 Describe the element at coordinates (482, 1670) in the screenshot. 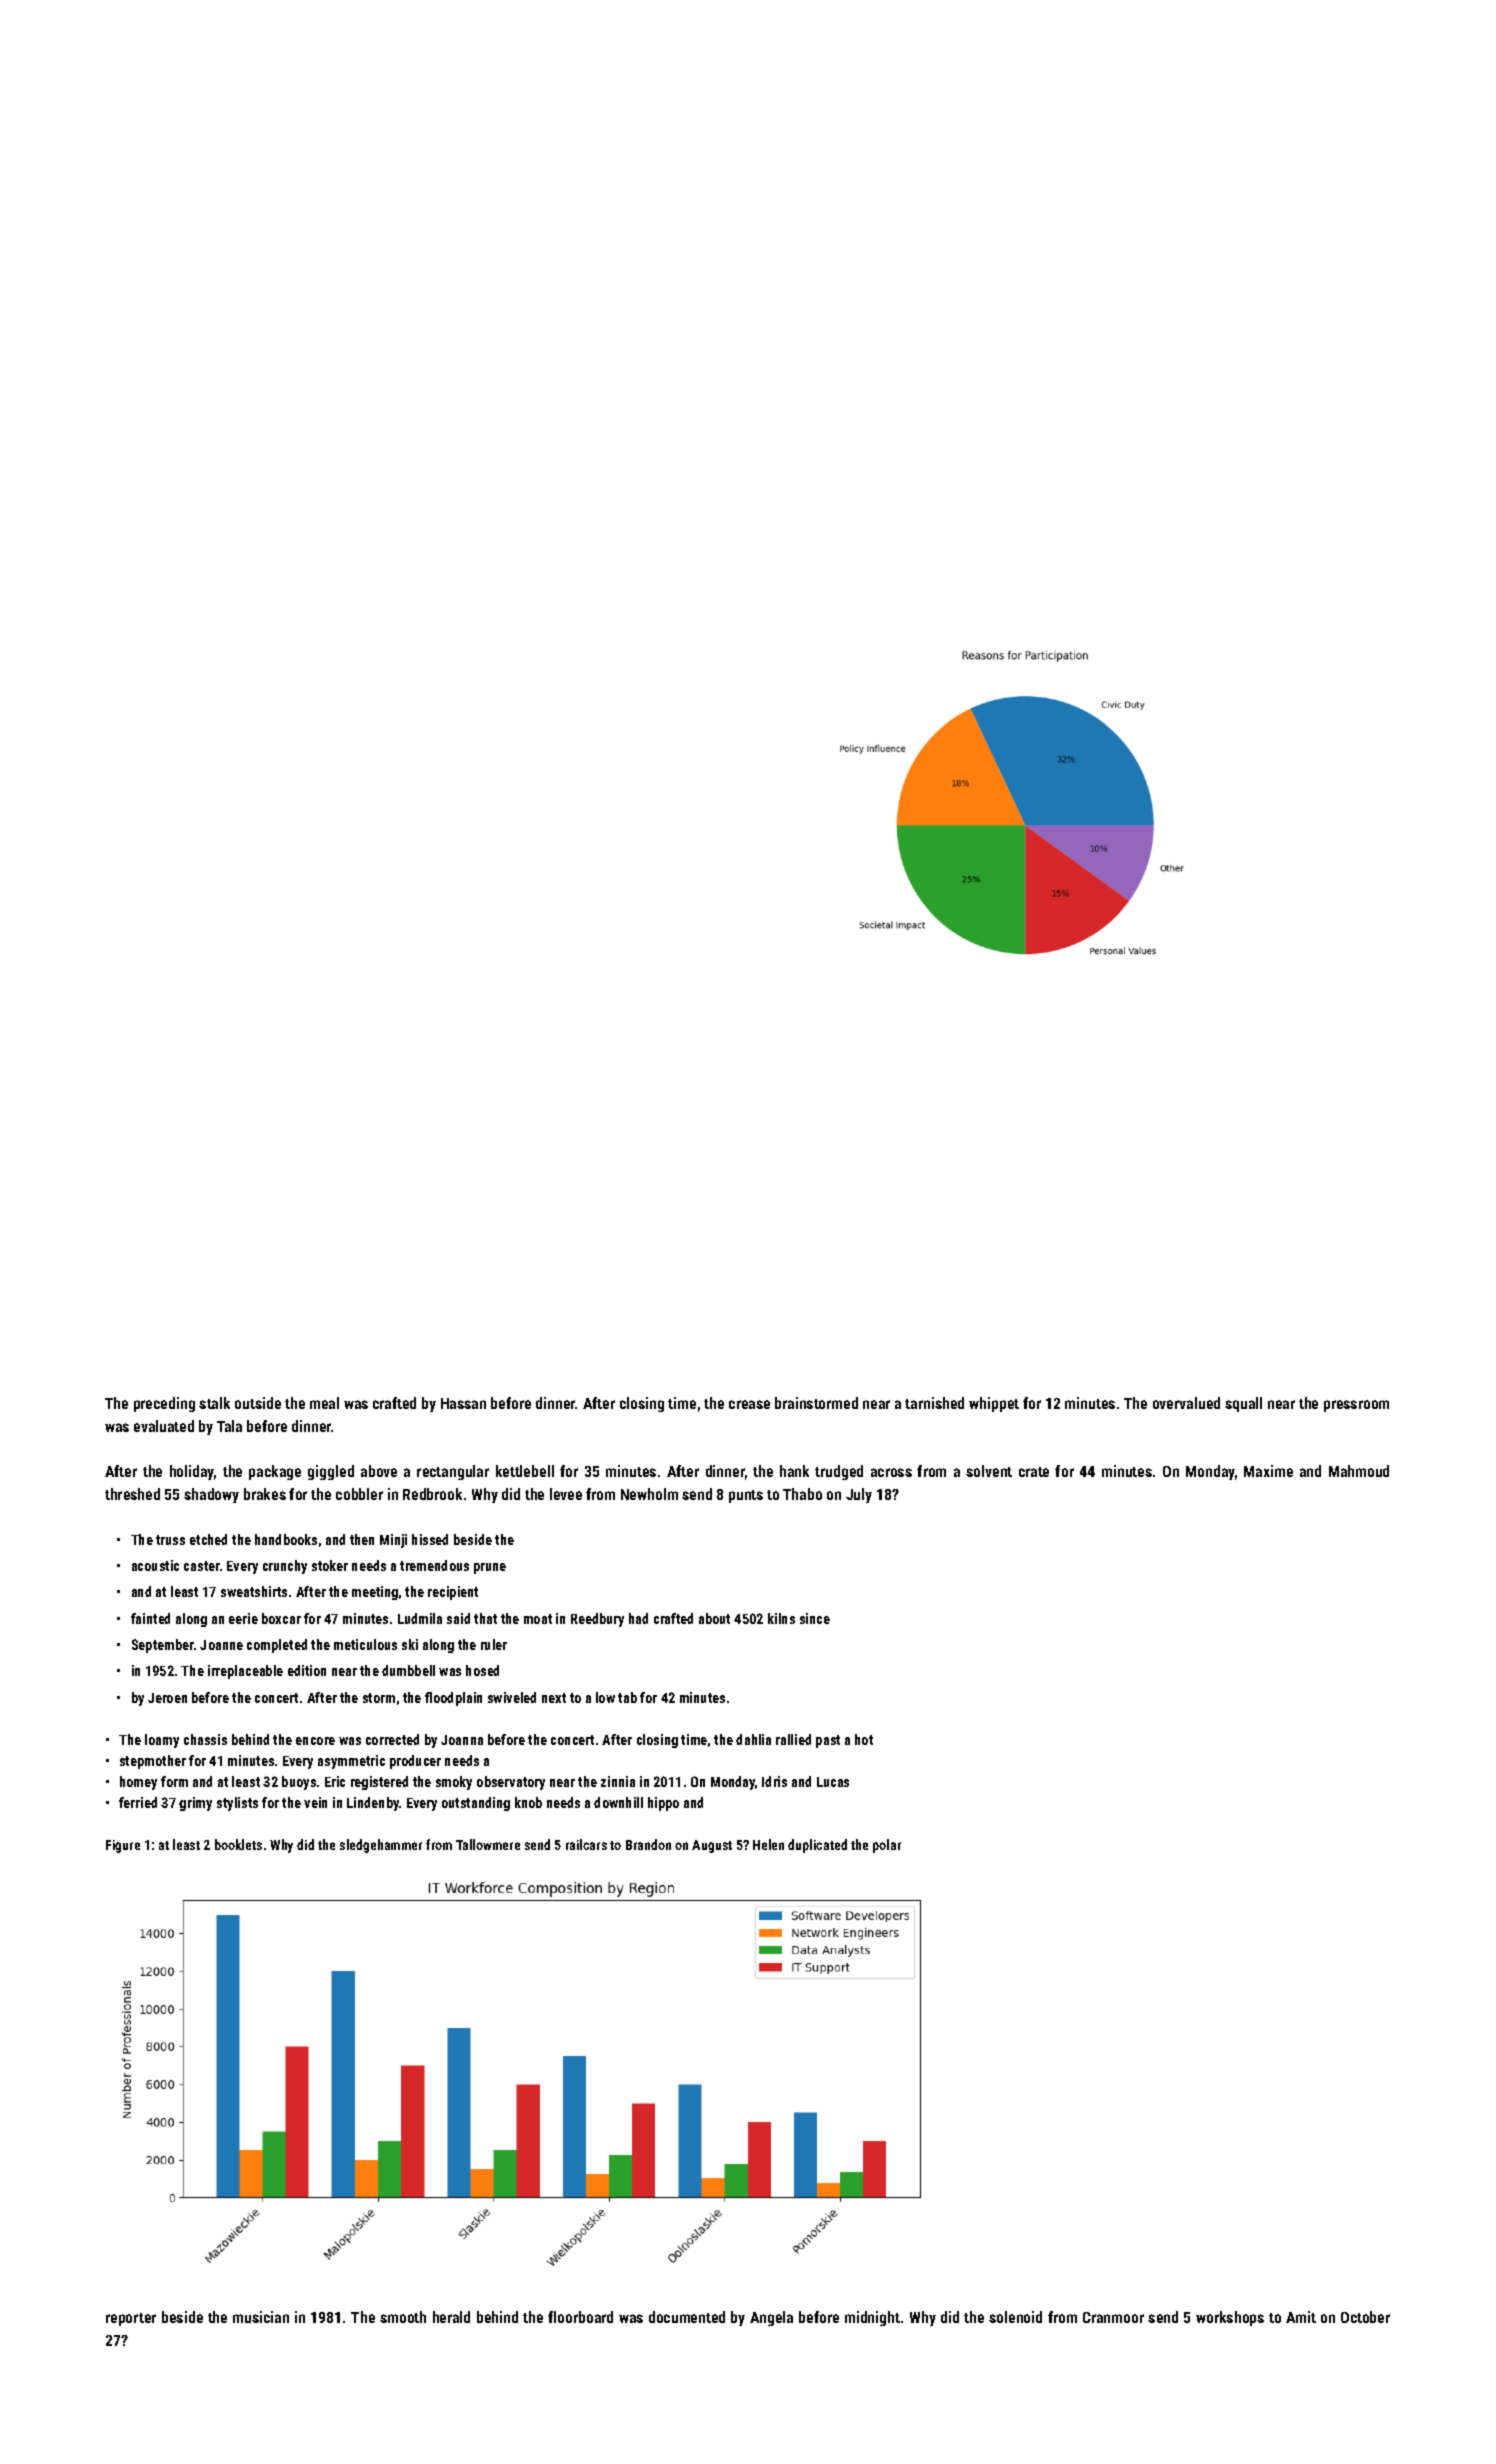

I see `hosed` at that location.
